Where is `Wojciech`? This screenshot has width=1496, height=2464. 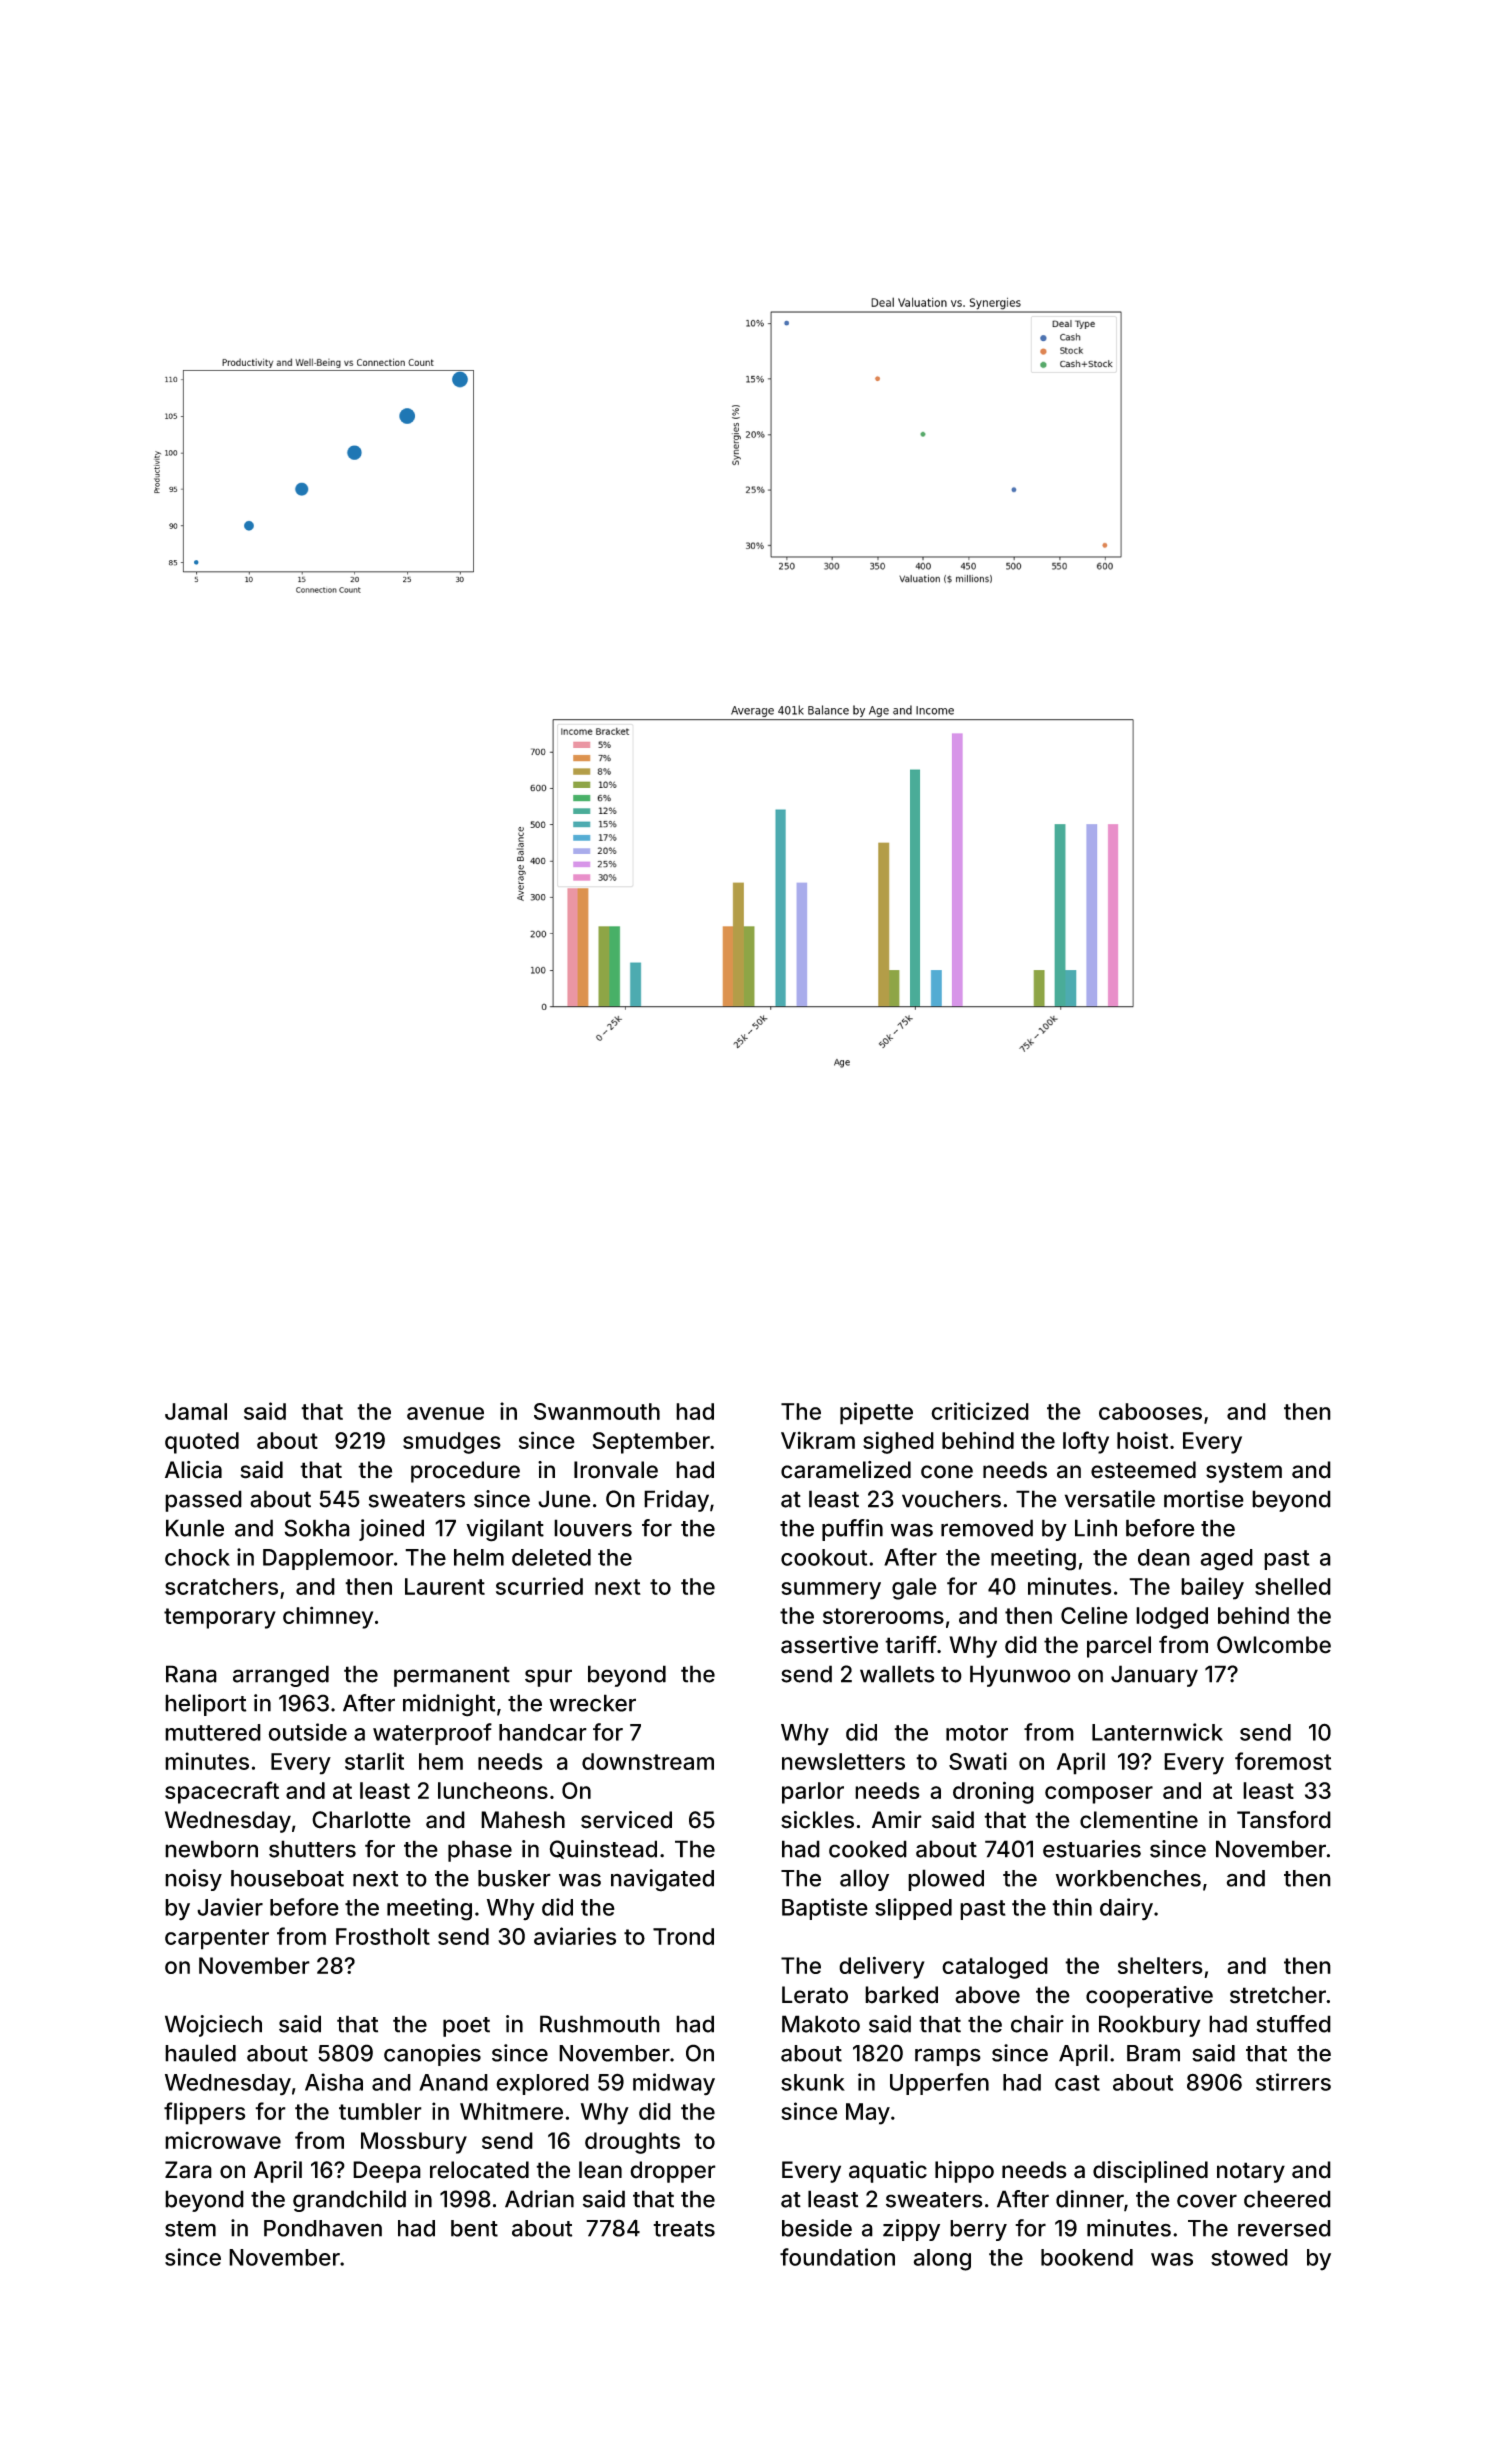 Wojciech is located at coordinates (213, 2026).
